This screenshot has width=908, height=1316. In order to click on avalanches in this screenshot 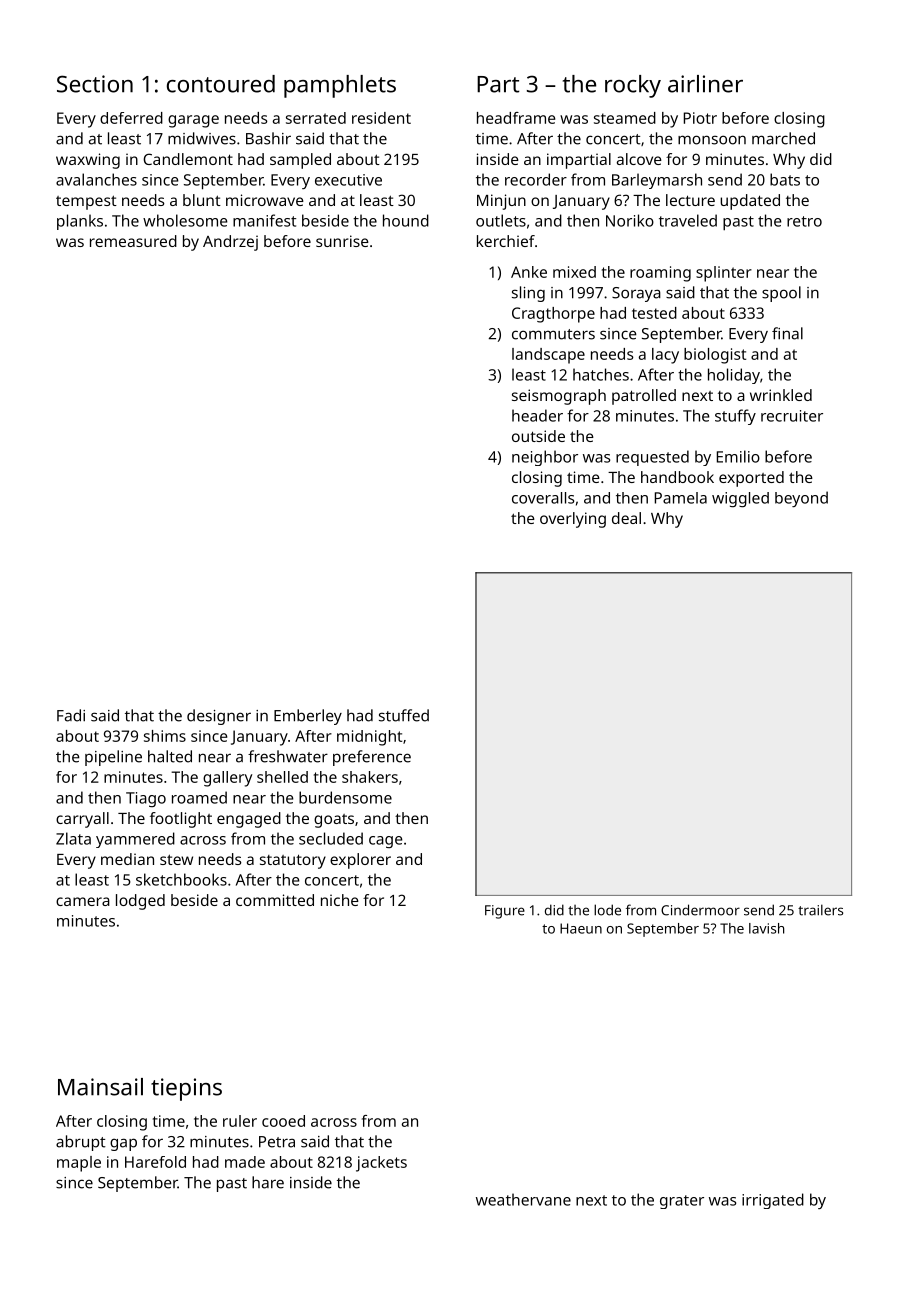, I will do `click(96, 179)`.
